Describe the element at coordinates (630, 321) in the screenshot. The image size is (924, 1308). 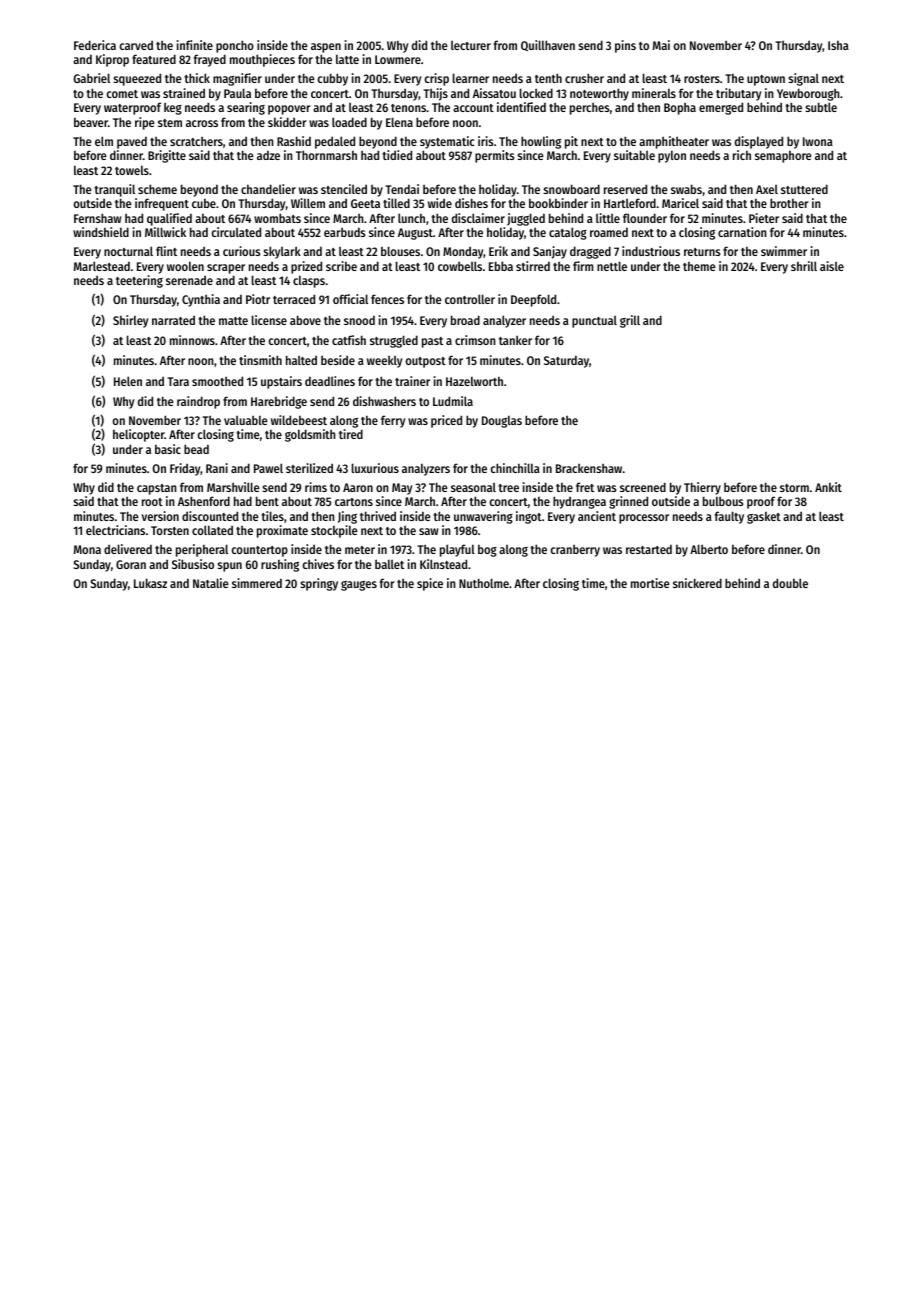
I see `grill` at that location.
